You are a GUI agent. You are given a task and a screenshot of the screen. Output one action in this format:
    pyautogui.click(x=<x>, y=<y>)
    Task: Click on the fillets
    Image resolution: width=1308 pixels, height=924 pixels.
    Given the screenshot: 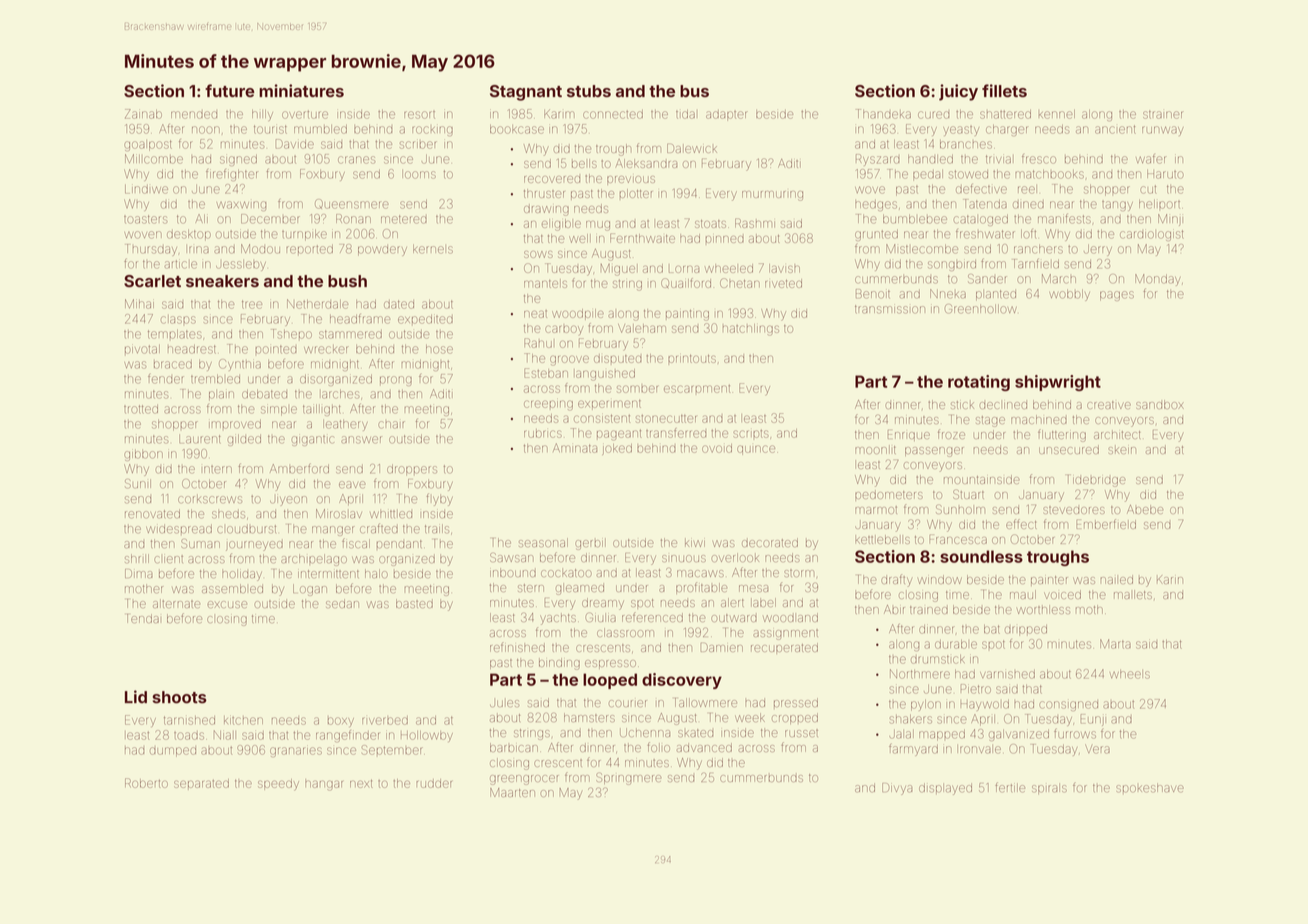 What is the action you would take?
    pyautogui.click(x=1004, y=90)
